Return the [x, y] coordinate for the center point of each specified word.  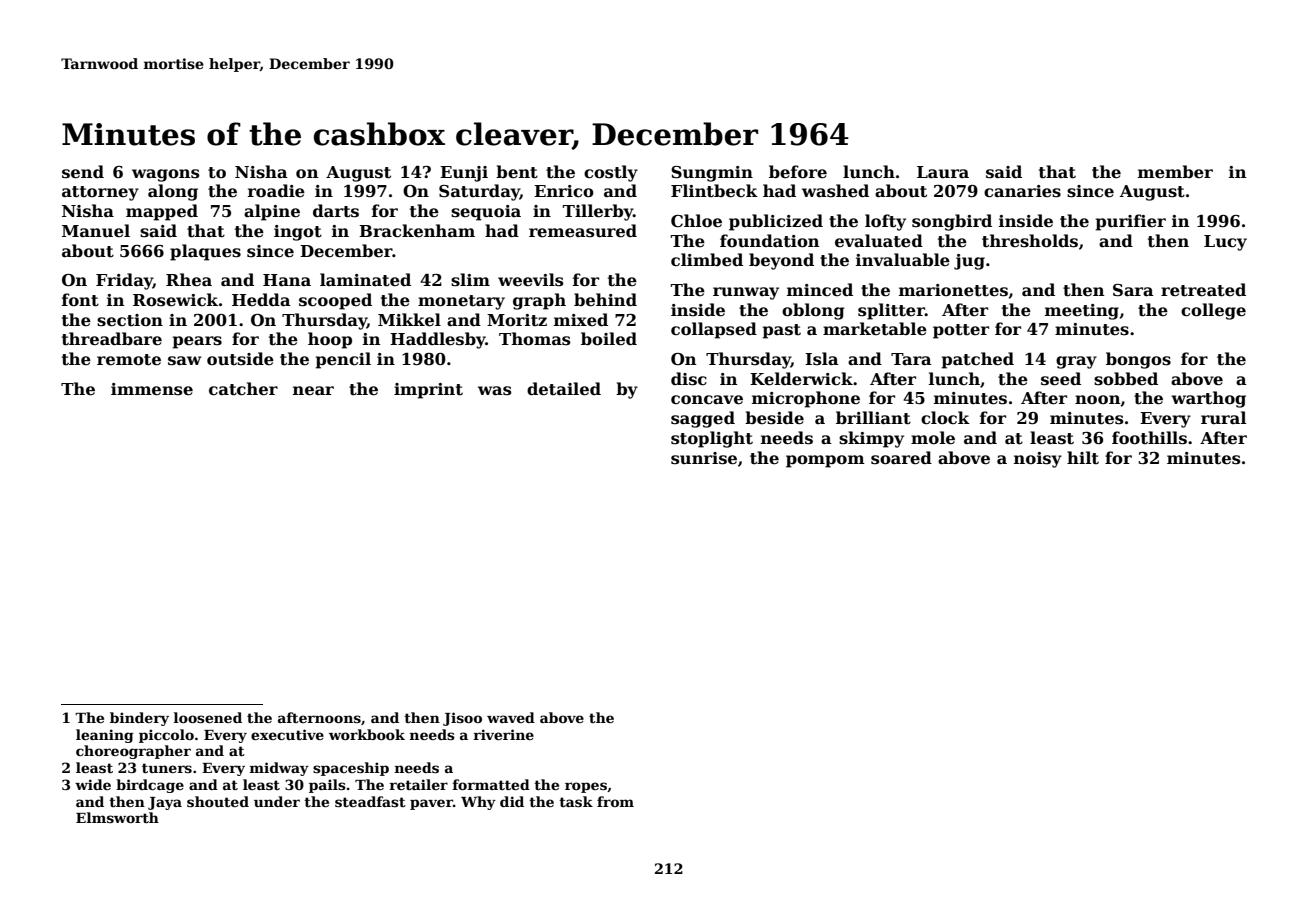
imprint [428, 391]
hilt [1083, 458]
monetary [461, 302]
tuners [167, 768]
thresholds [1030, 241]
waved [511, 717]
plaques [205, 252]
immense [152, 389]
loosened [208, 717]
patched [977, 360]
